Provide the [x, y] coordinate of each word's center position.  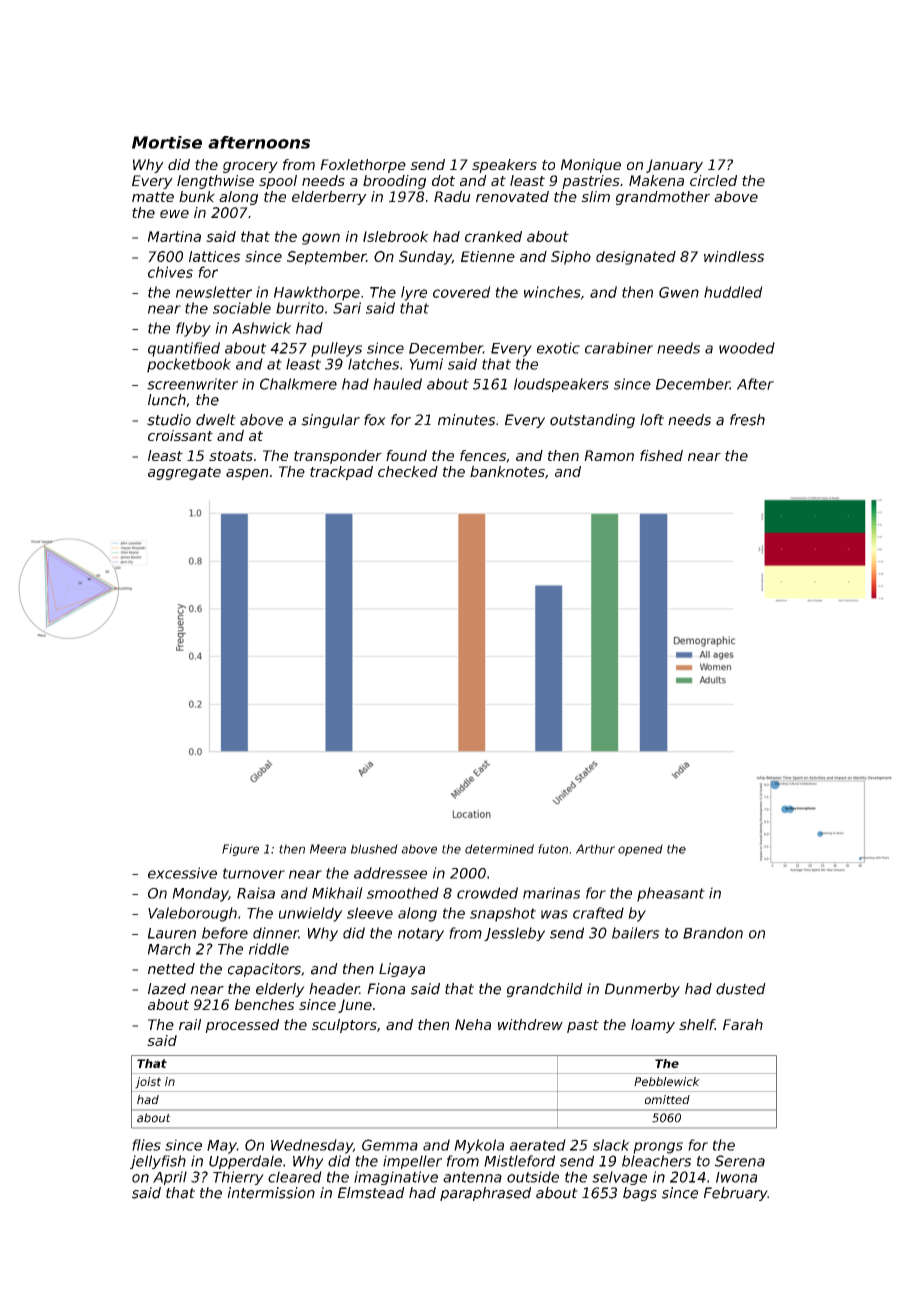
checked [408, 471]
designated [636, 258]
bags [640, 1194]
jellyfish [158, 1162]
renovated [512, 196]
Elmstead [371, 1193]
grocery [250, 167]
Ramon [609, 455]
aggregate [184, 473]
